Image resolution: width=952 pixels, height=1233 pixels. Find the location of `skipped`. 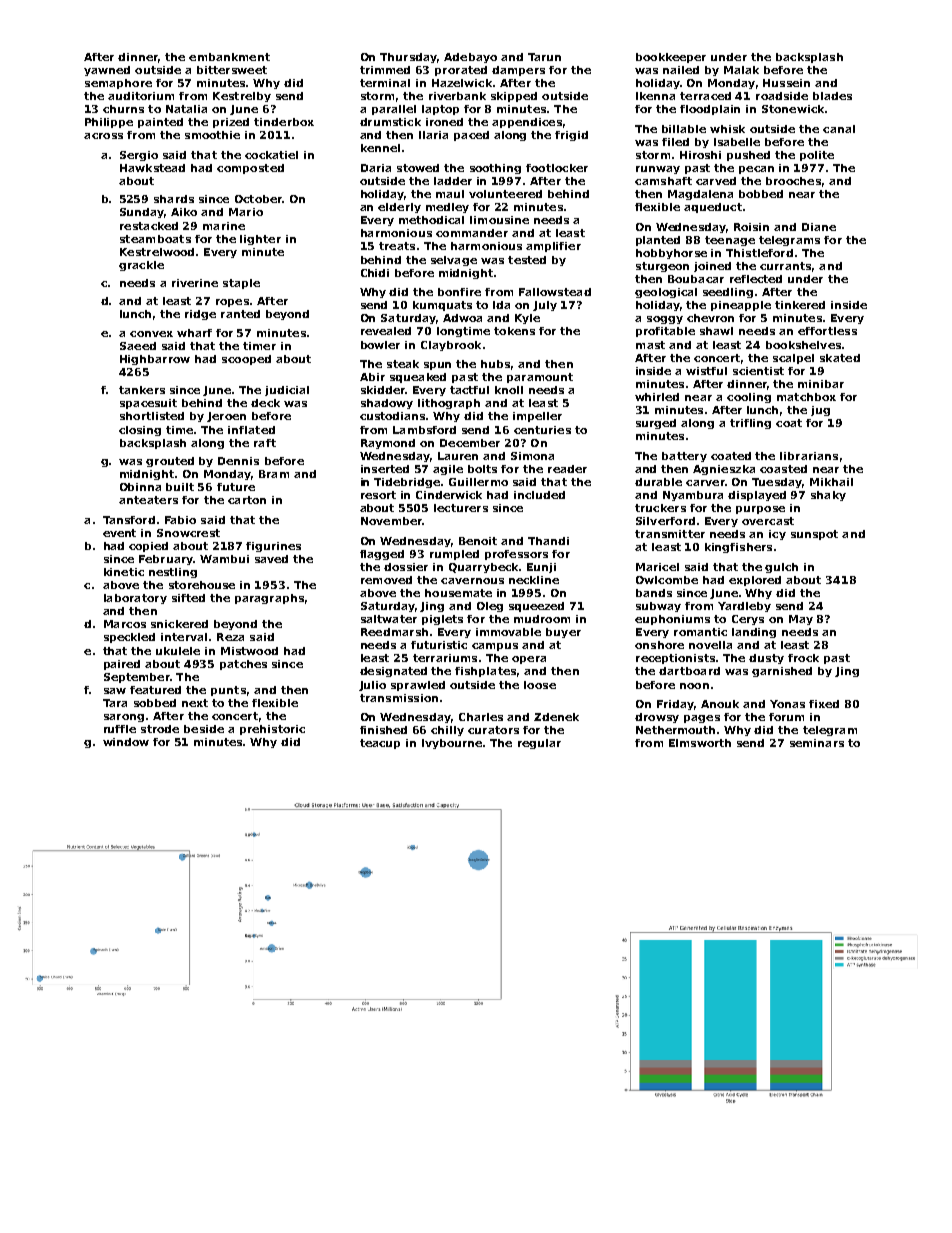

skipped is located at coordinates (514, 97).
